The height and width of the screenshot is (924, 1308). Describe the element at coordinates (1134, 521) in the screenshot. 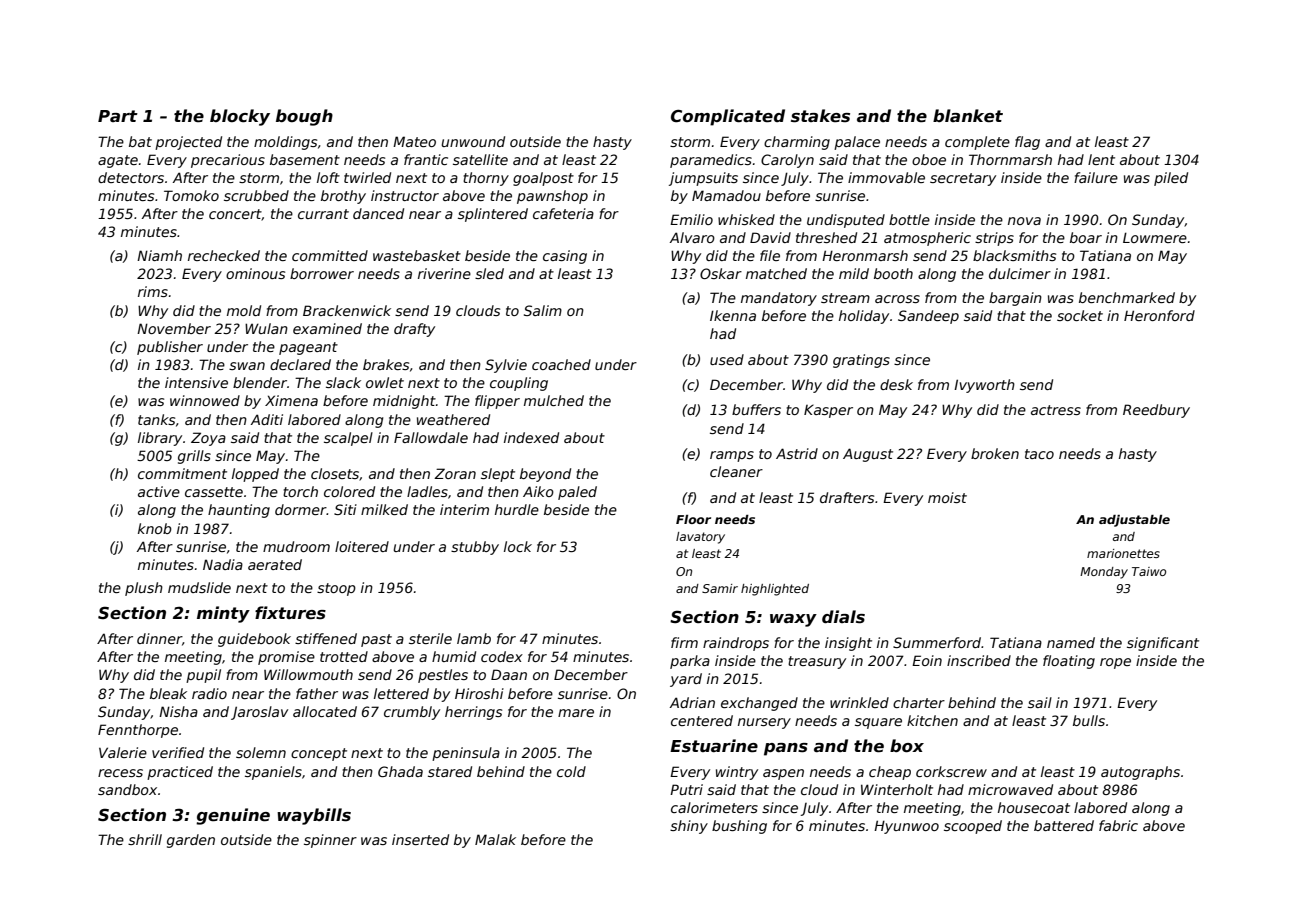

I see `adjustable` at that location.
